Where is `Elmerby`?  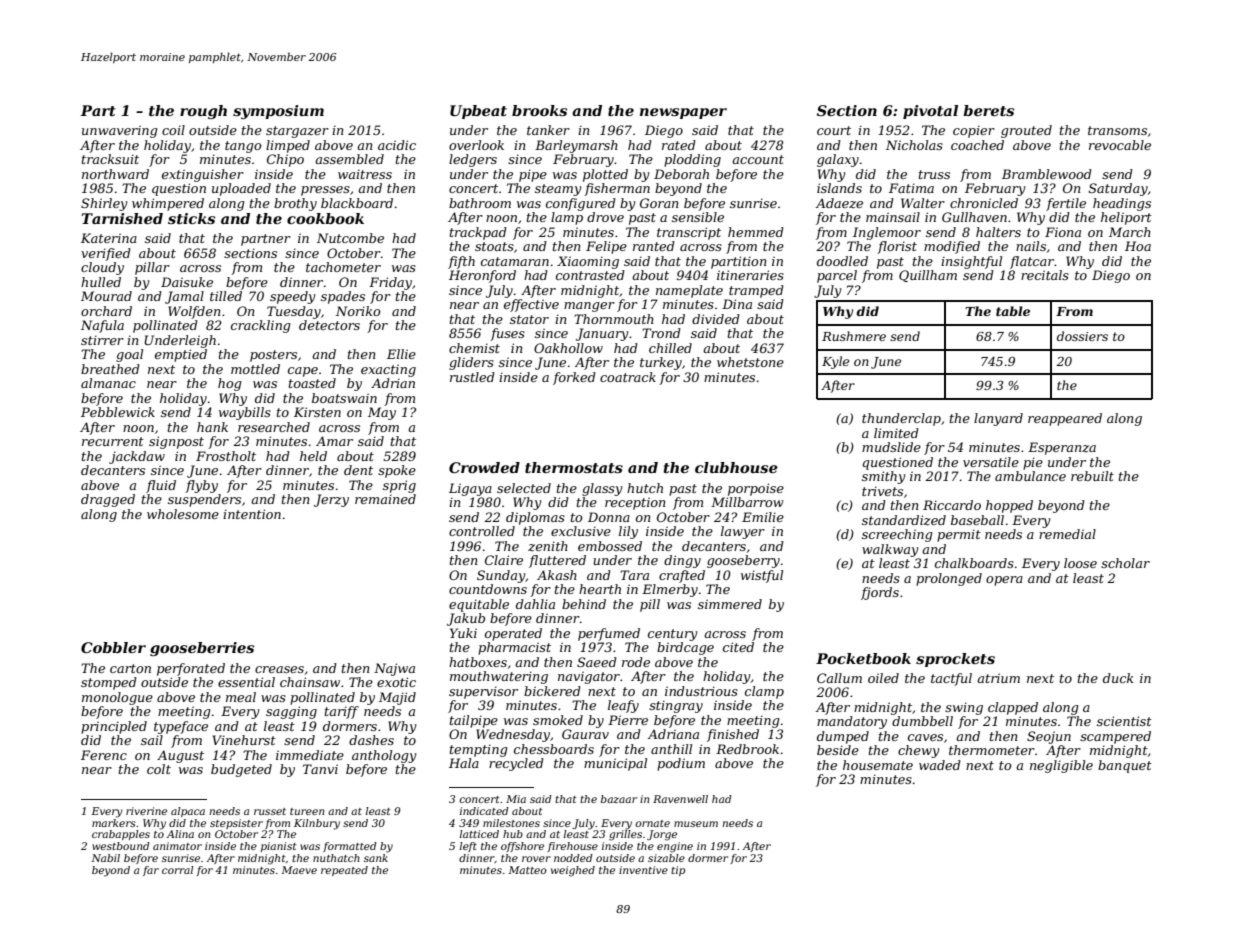 Elmerby is located at coordinates (670, 590).
